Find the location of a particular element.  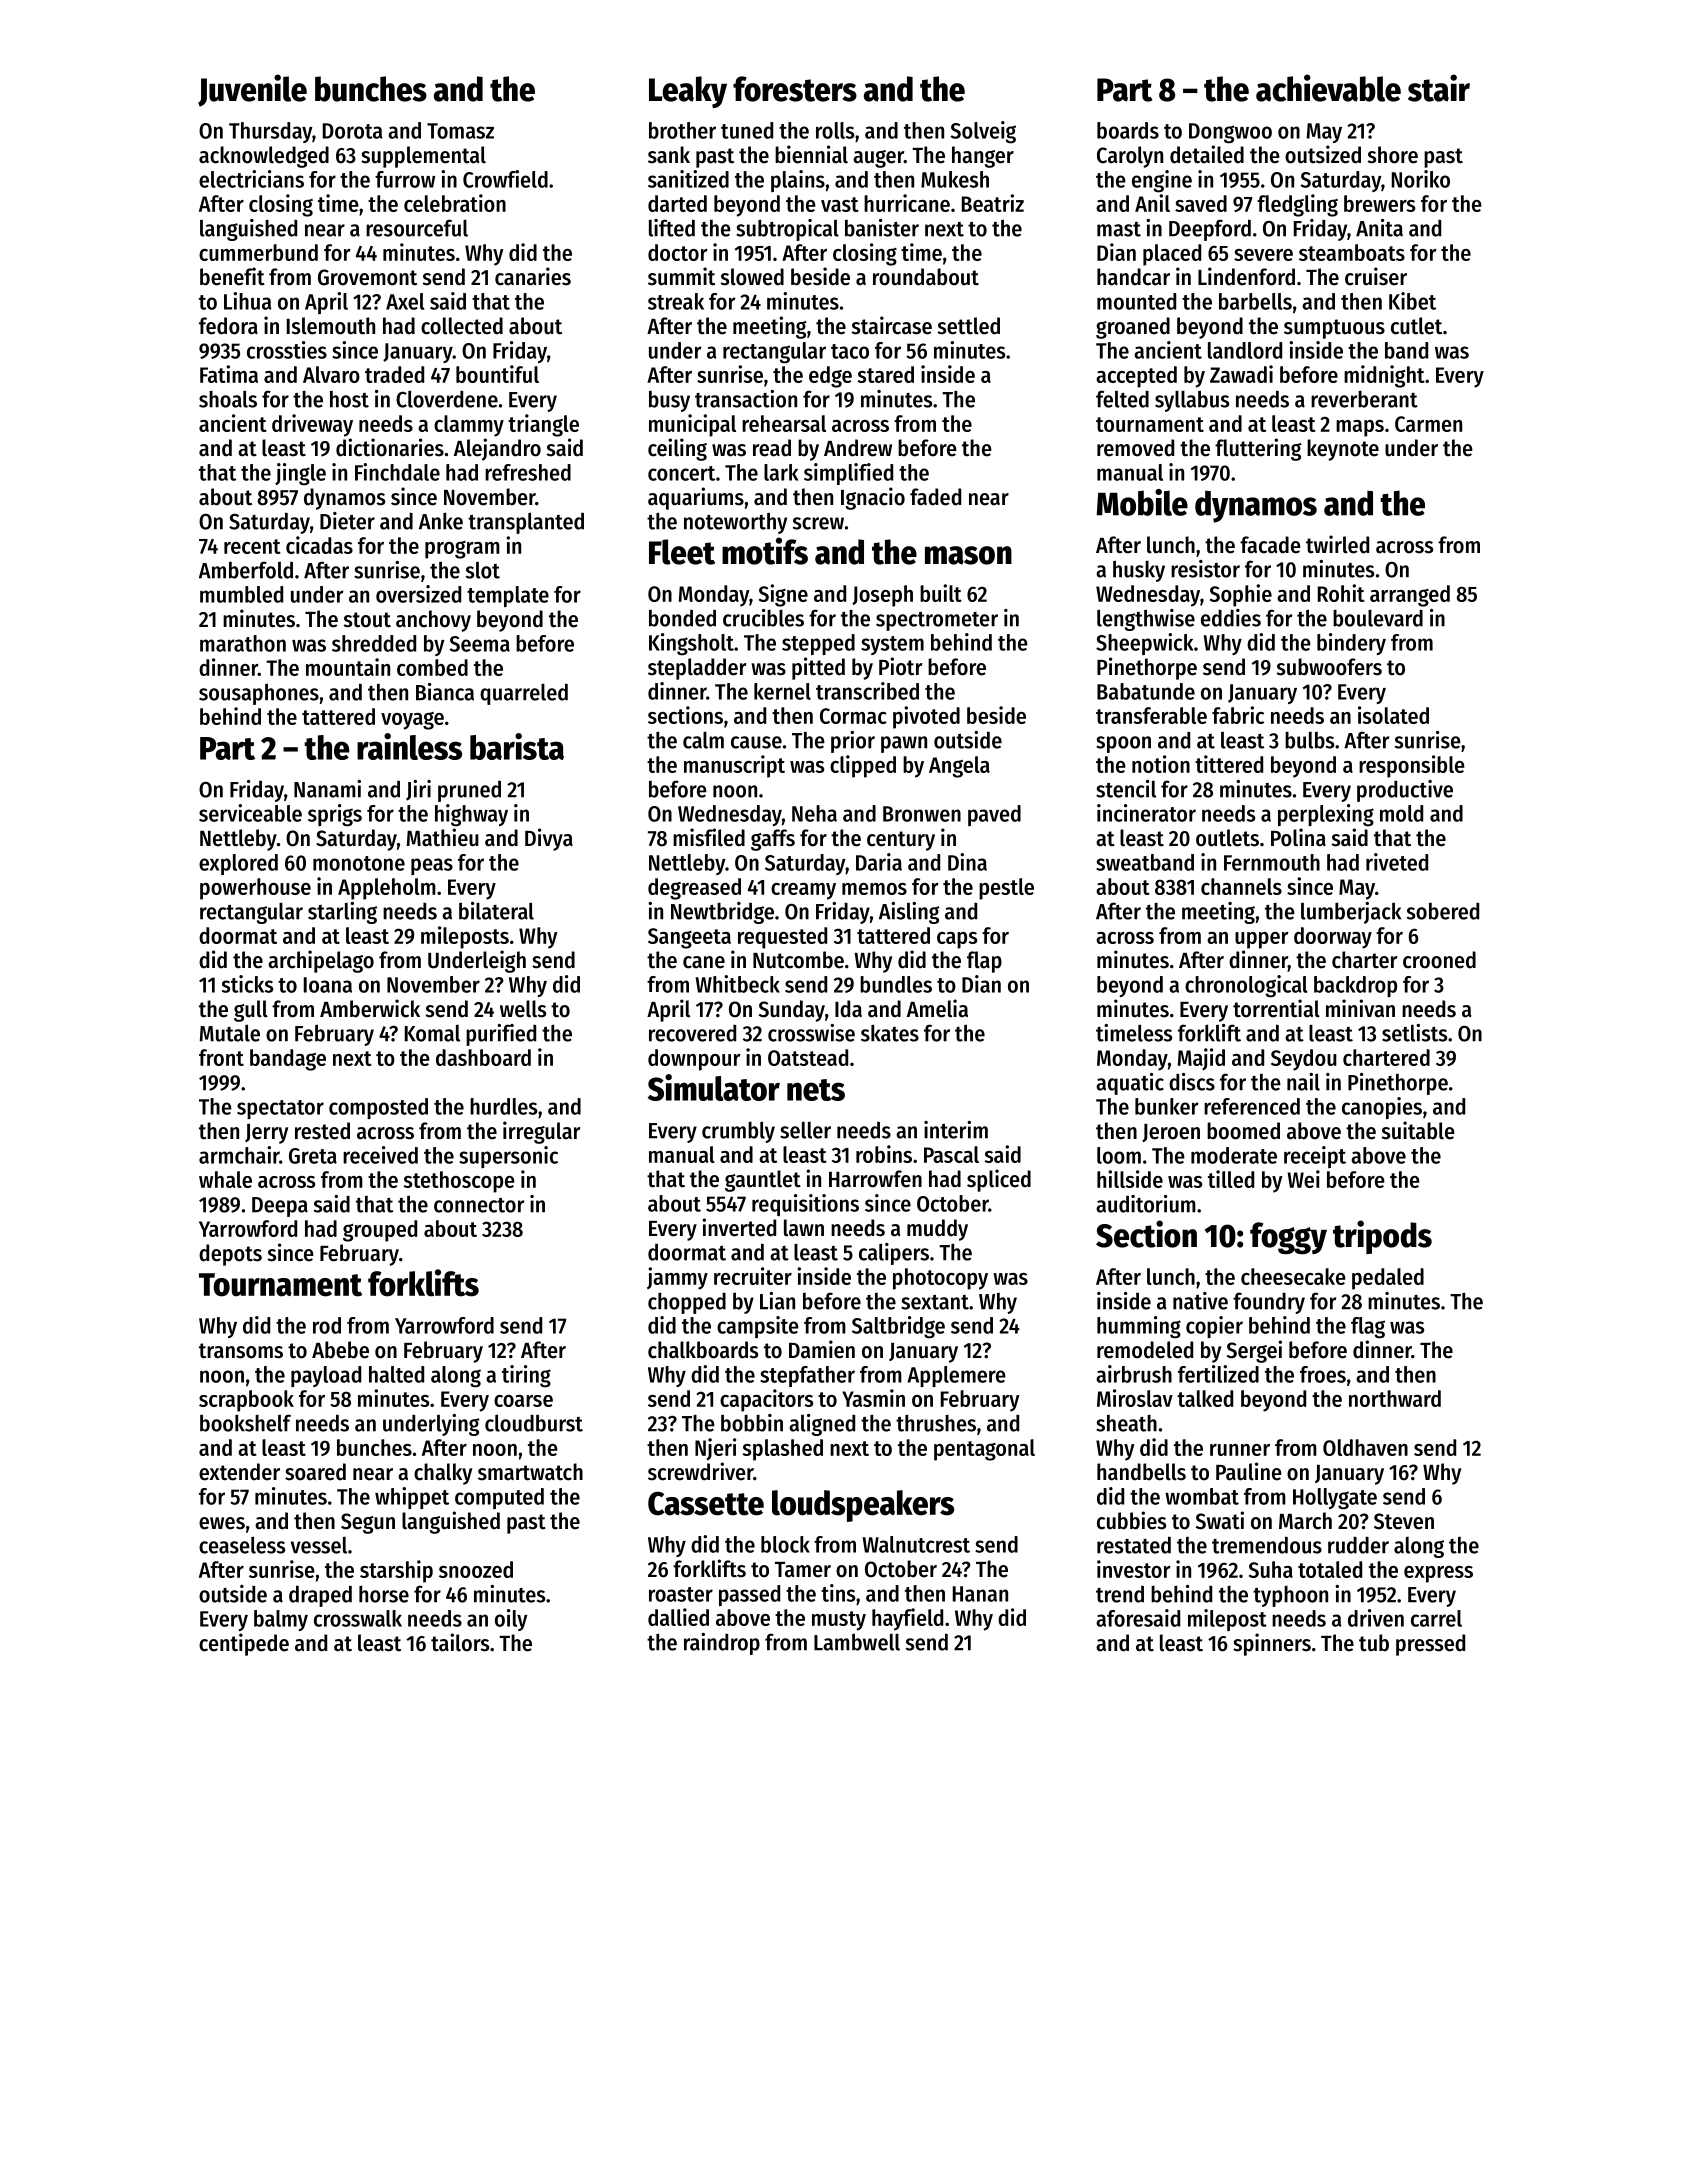

centipede is located at coordinates (244, 1644).
